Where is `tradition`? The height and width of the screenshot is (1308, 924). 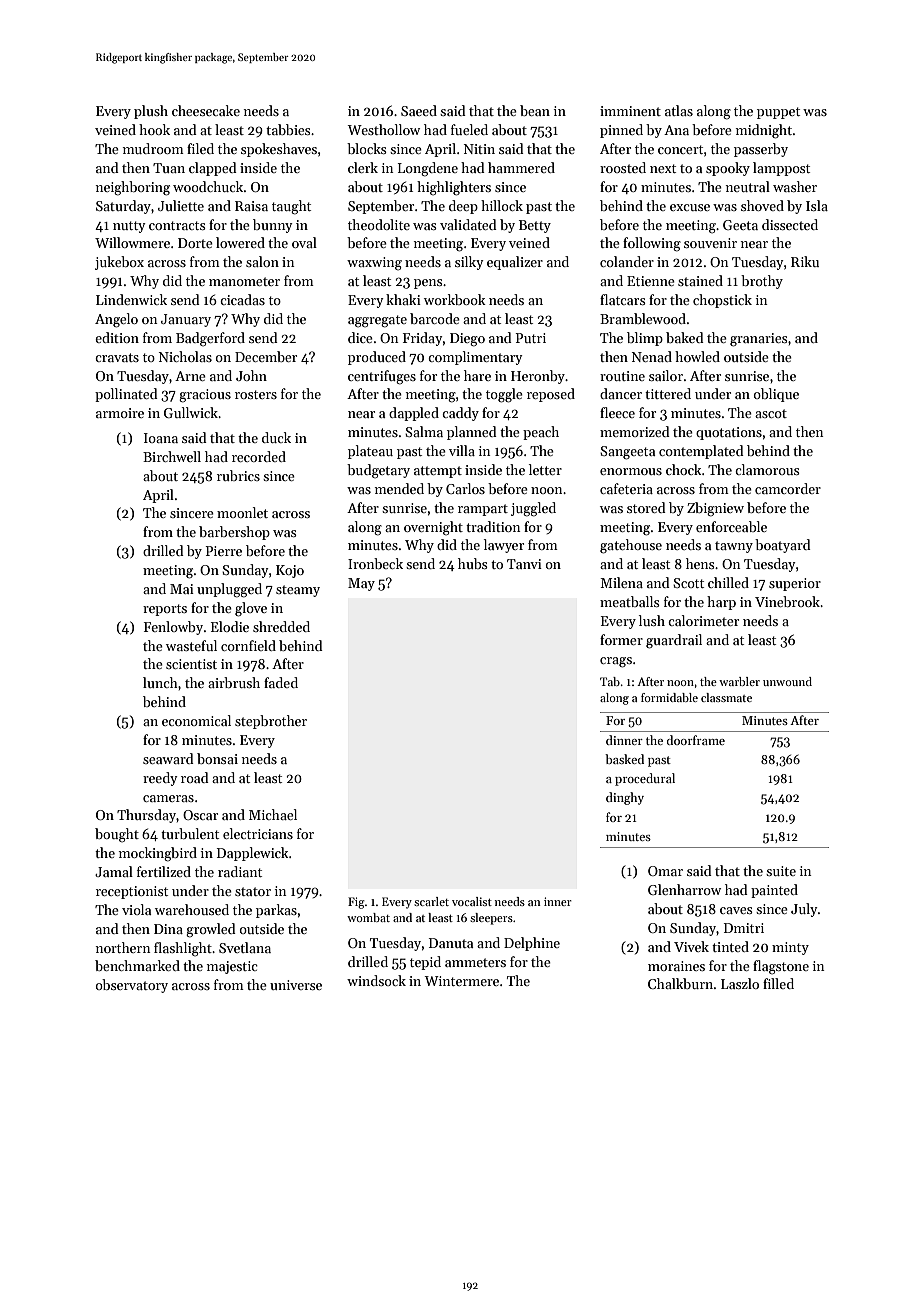
tradition is located at coordinates (493, 526).
